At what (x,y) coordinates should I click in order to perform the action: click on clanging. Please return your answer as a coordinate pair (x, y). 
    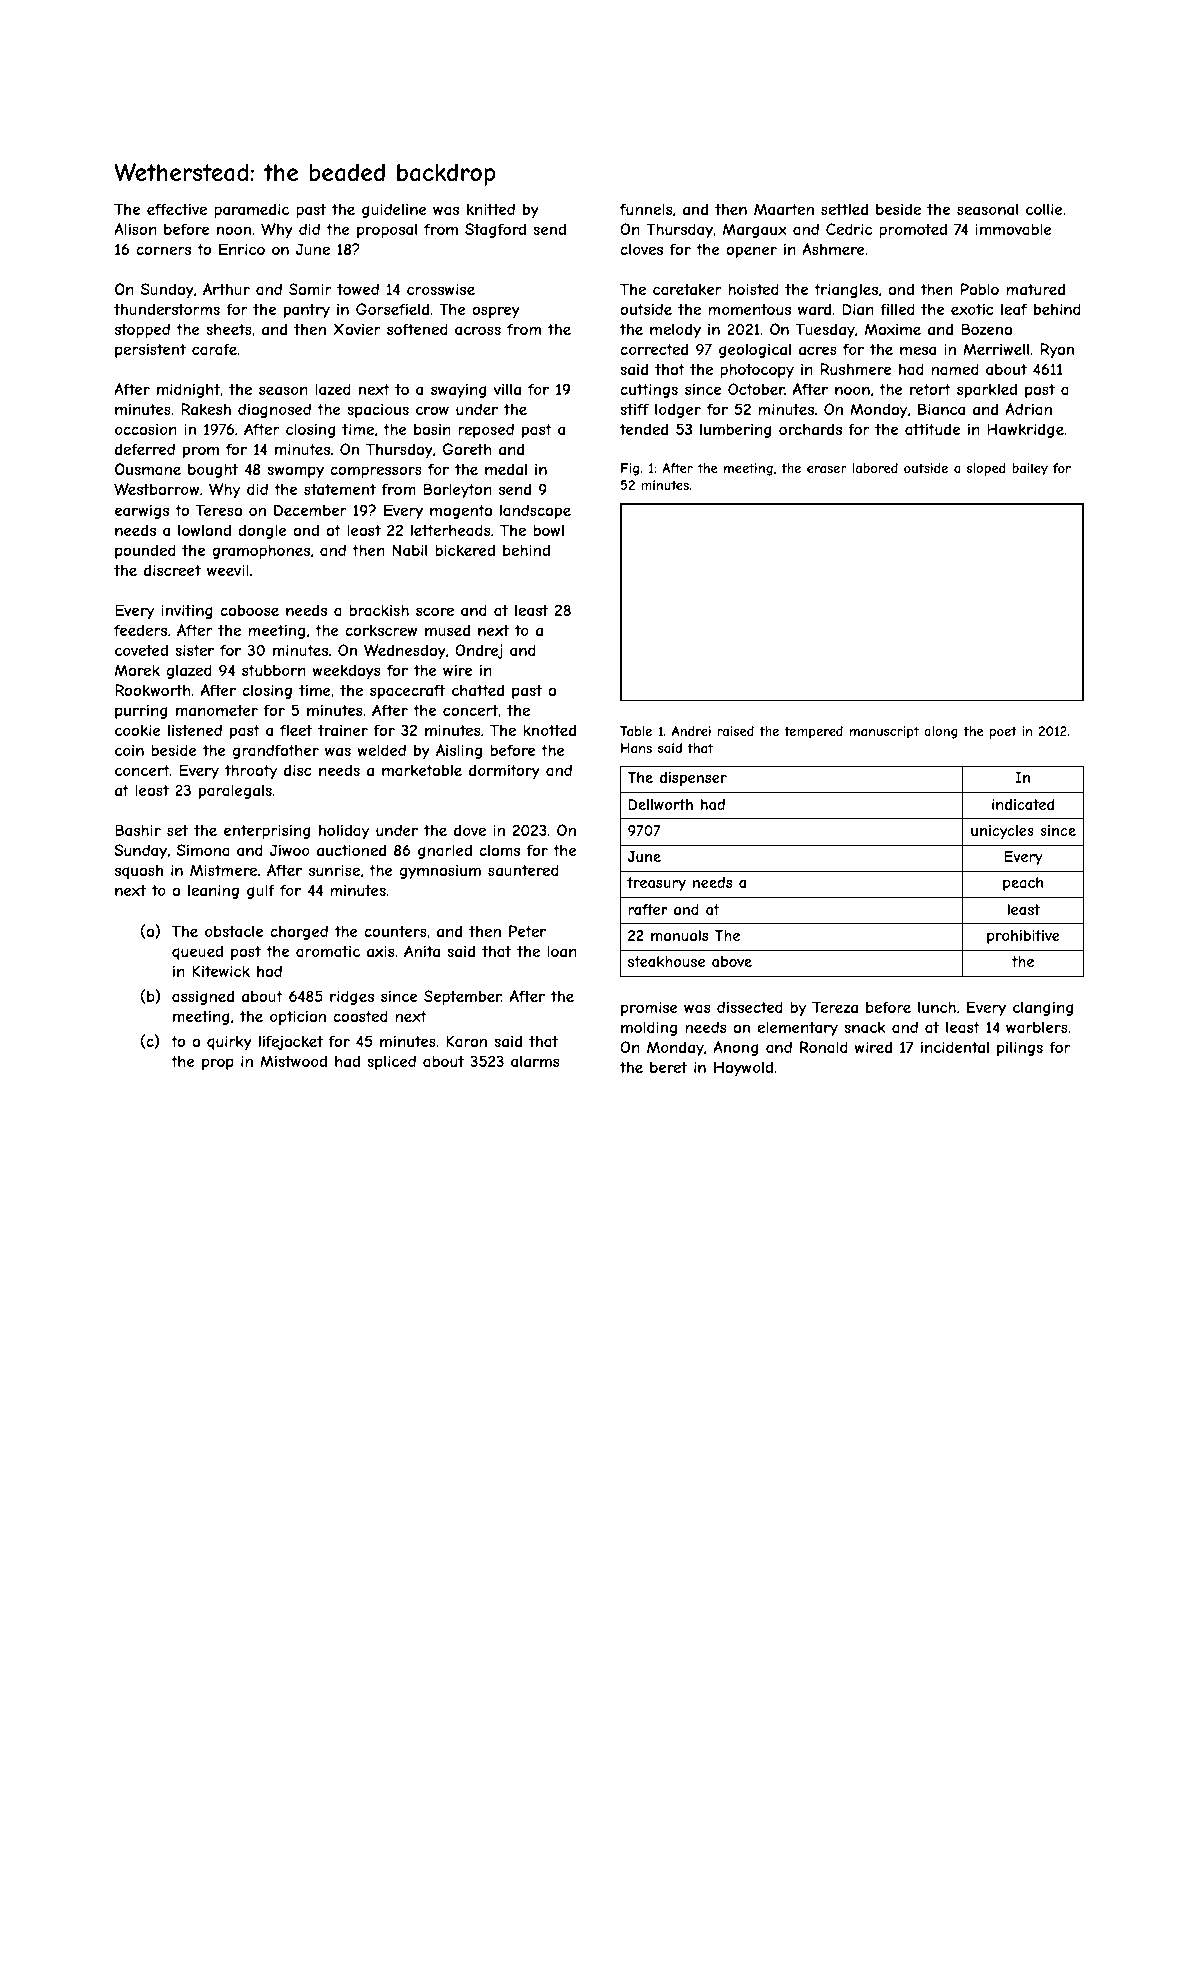
    Looking at the image, I should click on (1043, 1008).
